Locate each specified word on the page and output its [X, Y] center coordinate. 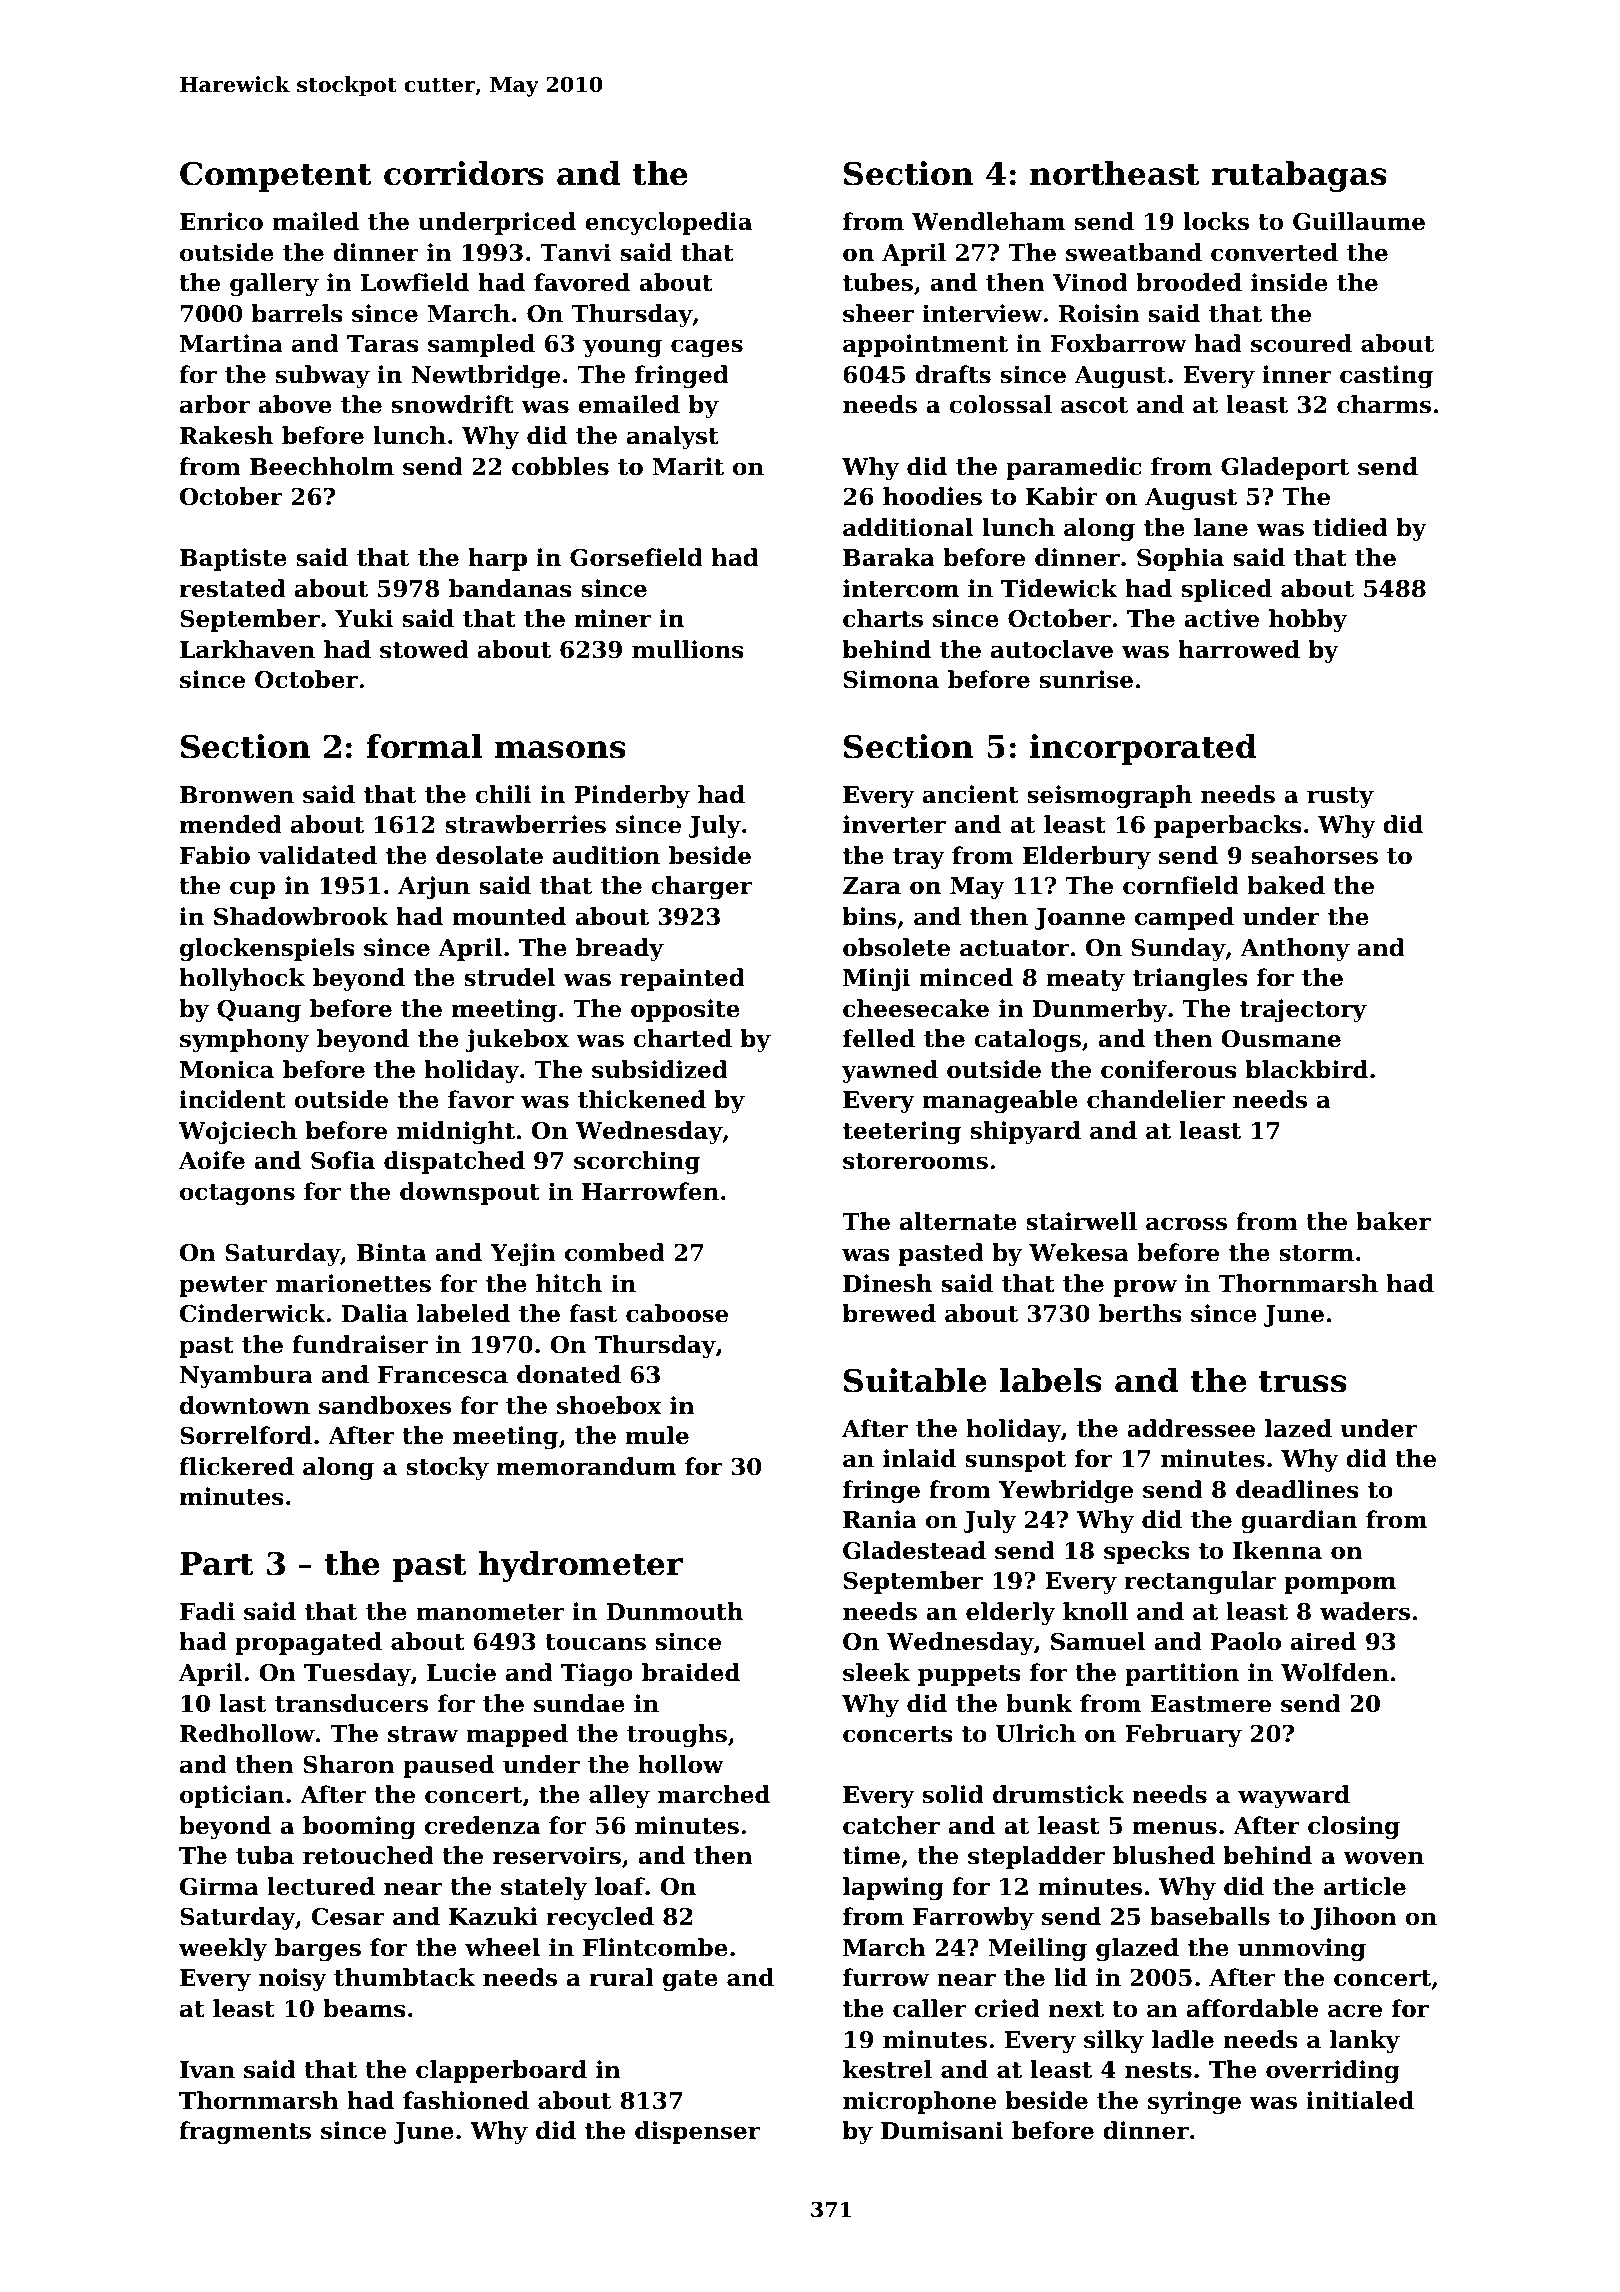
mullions [688, 649]
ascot [1095, 405]
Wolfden [1335, 1672]
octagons [237, 1194]
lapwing [893, 1888]
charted [682, 1038]
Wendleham [988, 221]
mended [231, 824]
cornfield [1181, 885]
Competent [276, 176]
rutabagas [1299, 176]
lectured [321, 1886]
